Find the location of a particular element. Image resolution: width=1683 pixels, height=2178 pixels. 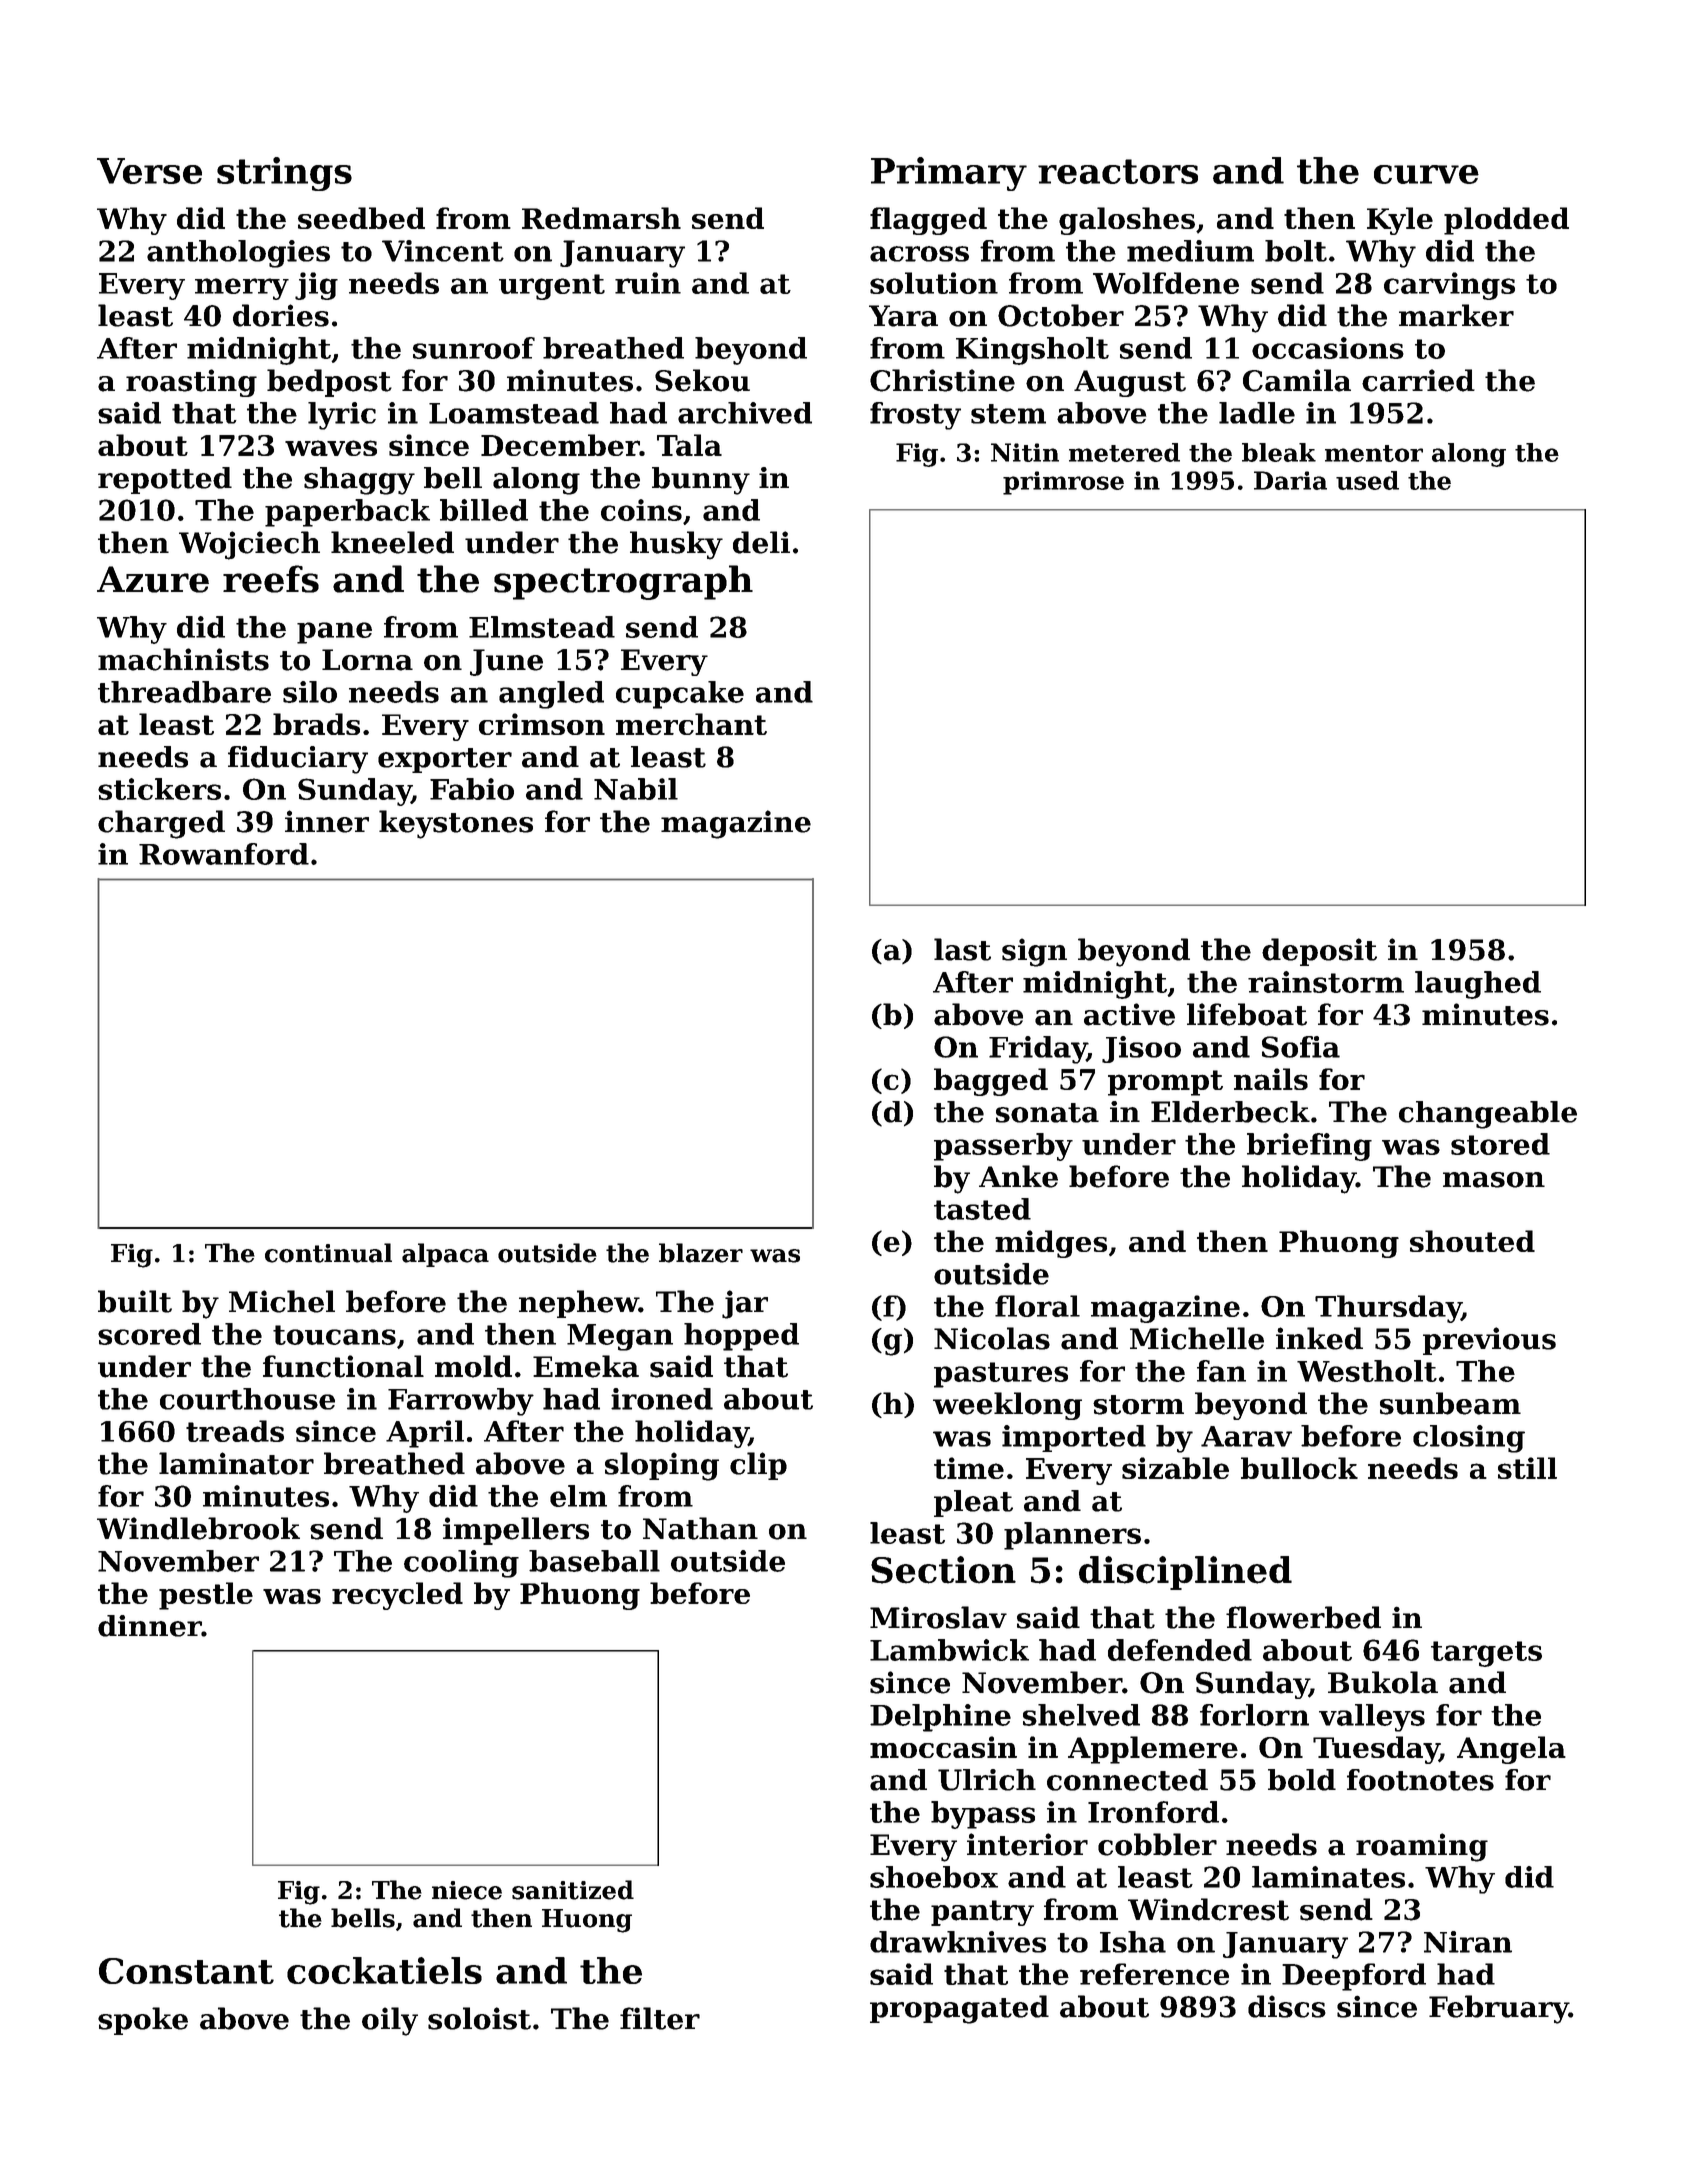

strings is located at coordinates (284, 174).
